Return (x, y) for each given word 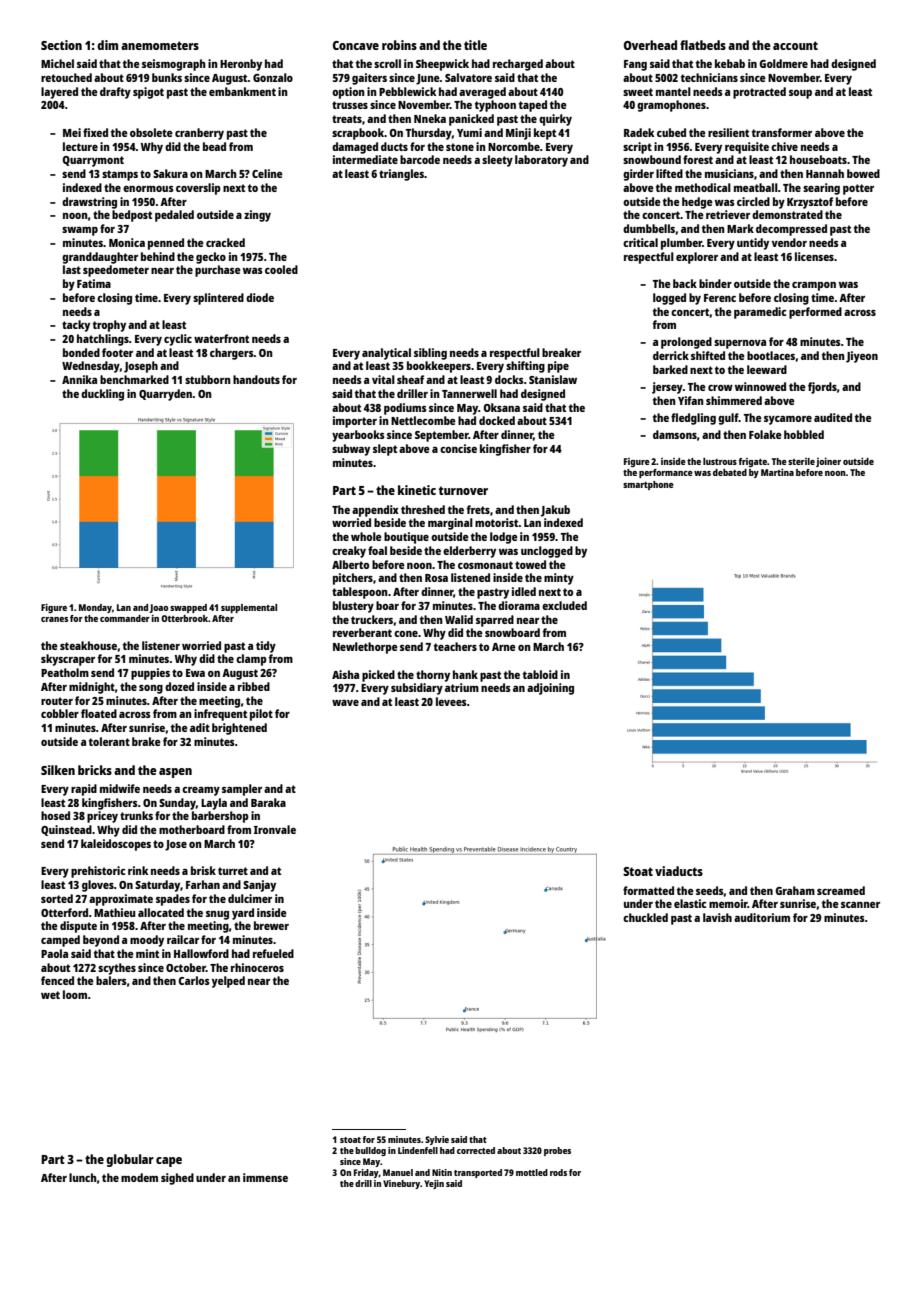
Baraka (268, 802)
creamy (201, 791)
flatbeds (703, 45)
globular (130, 1160)
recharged (518, 65)
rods (558, 1172)
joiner (828, 462)
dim (107, 45)
